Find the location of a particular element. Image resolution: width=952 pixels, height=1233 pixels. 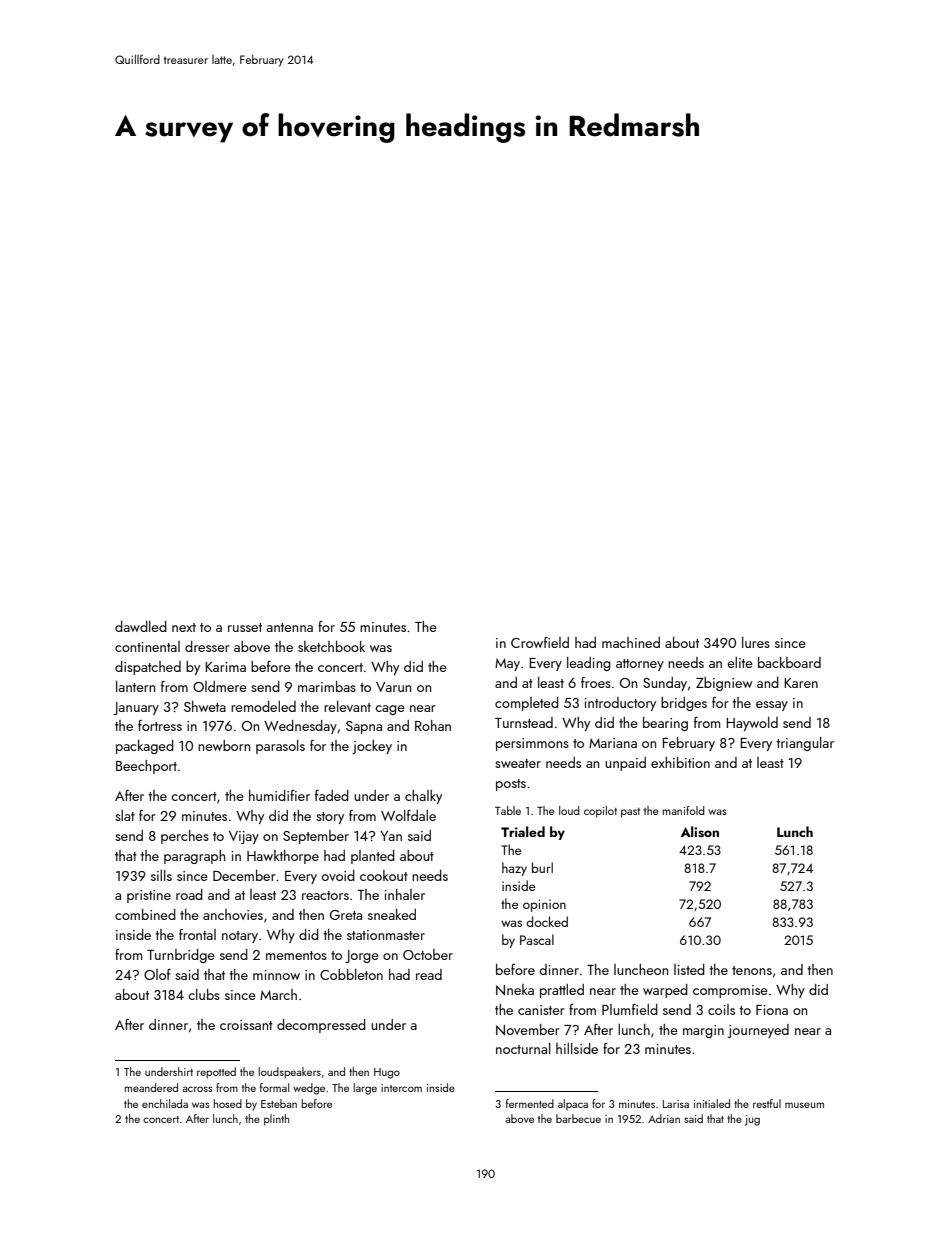

opinion is located at coordinates (544, 905).
